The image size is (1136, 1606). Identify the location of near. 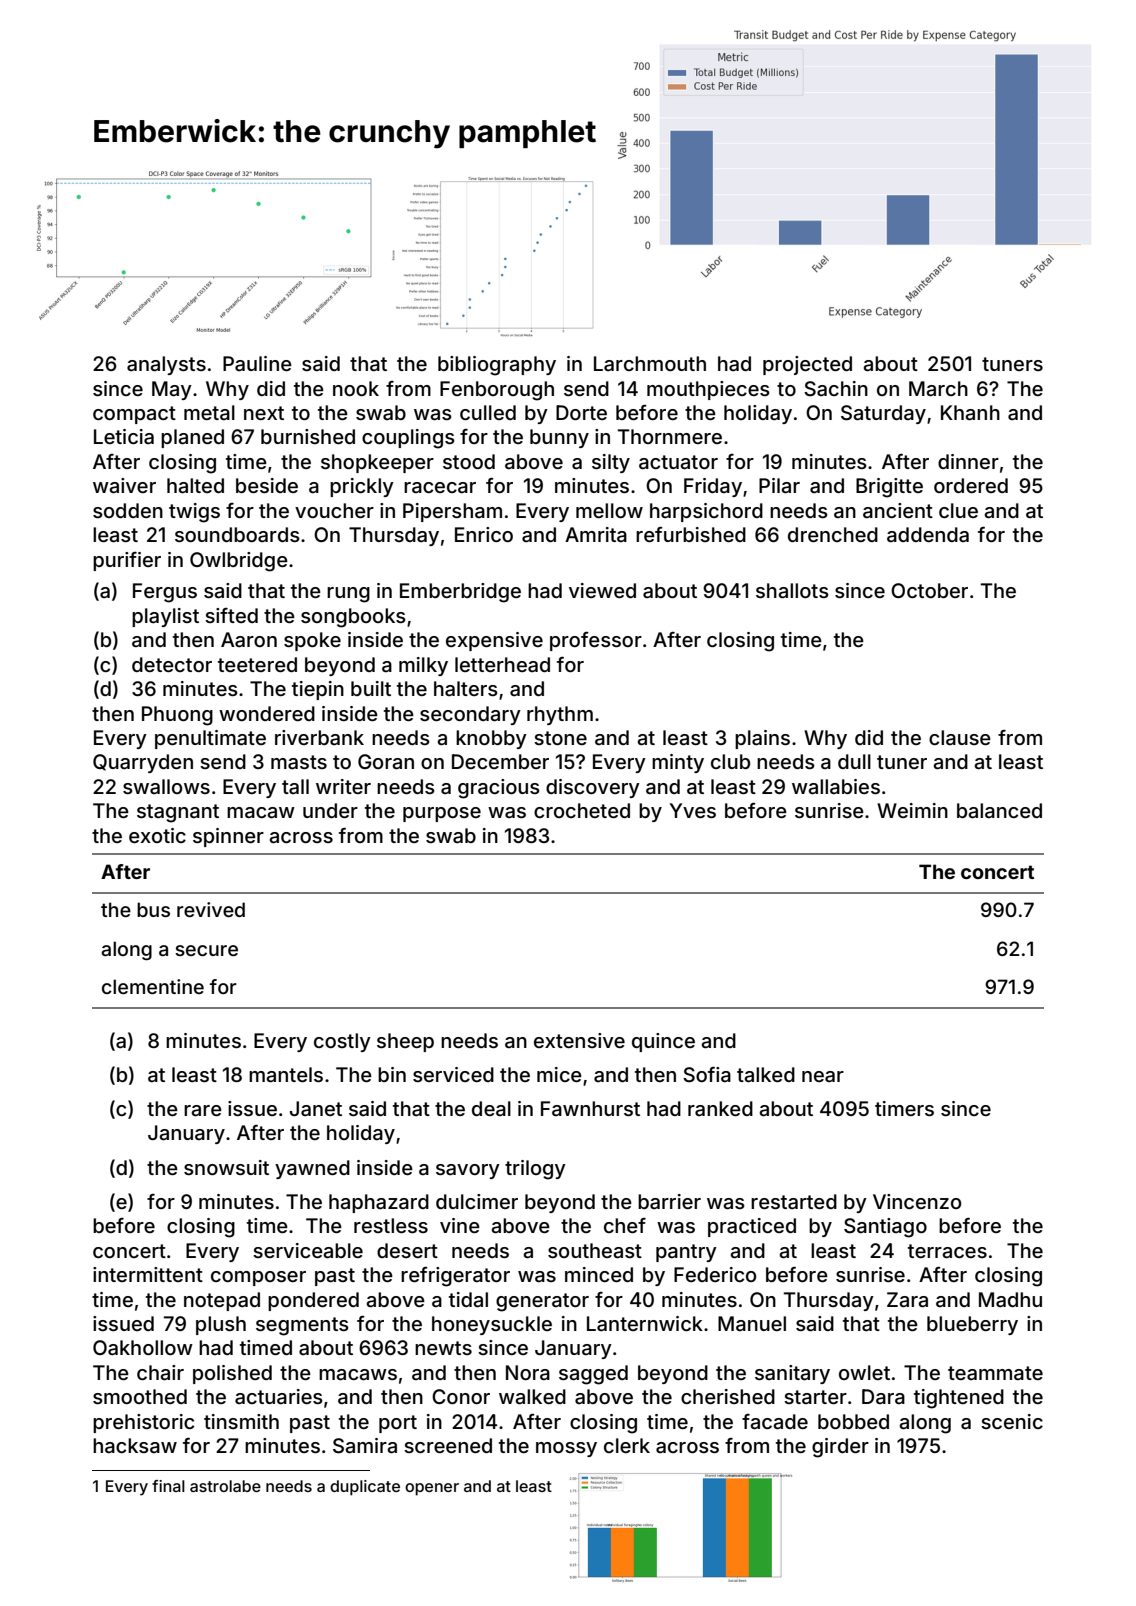
(823, 1076).
